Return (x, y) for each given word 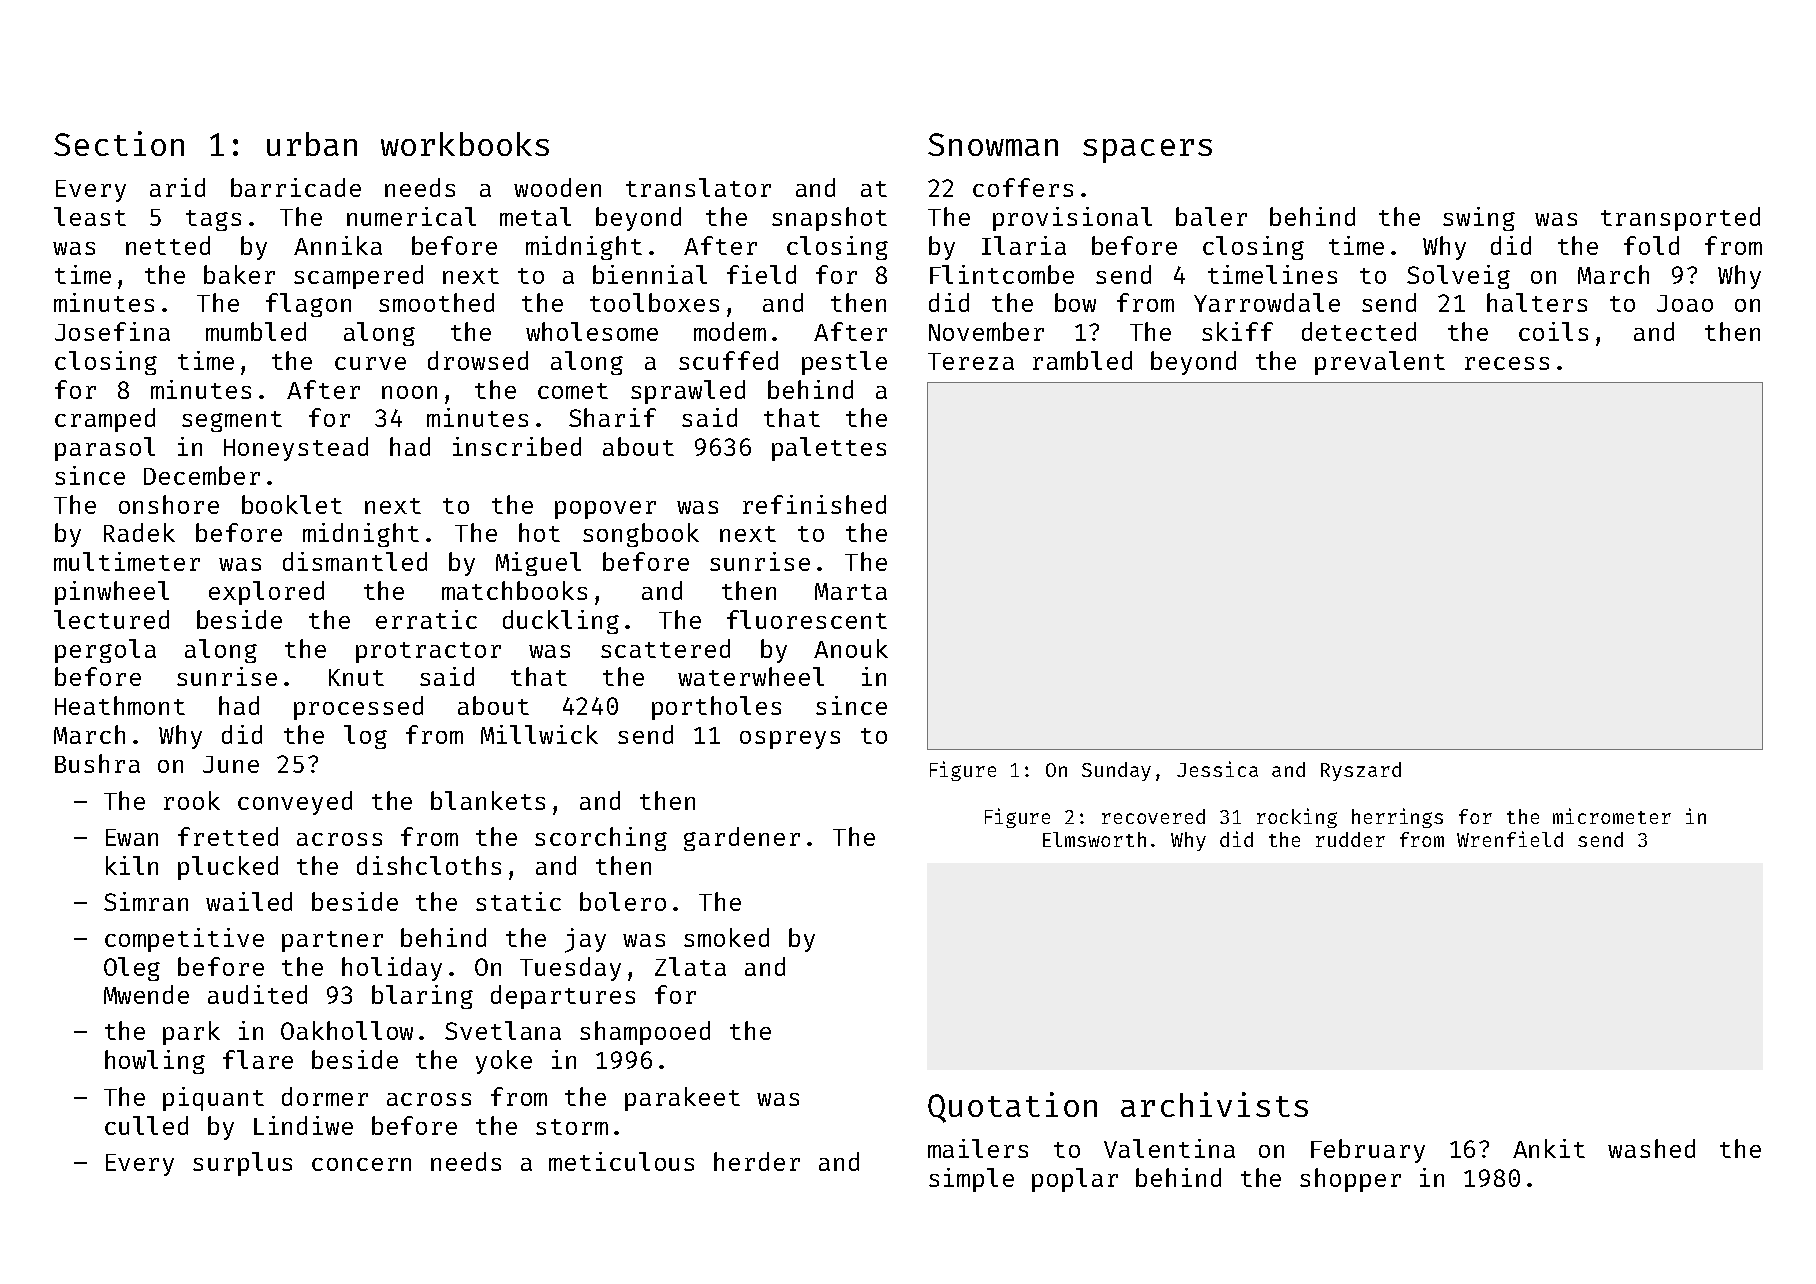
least (90, 216)
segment (232, 421)
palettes (829, 449)
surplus (242, 1164)
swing (1479, 219)
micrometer (1612, 816)
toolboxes (654, 302)
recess (1507, 363)
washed (1651, 1148)
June (231, 764)
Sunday (1116, 771)
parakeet (682, 1099)
